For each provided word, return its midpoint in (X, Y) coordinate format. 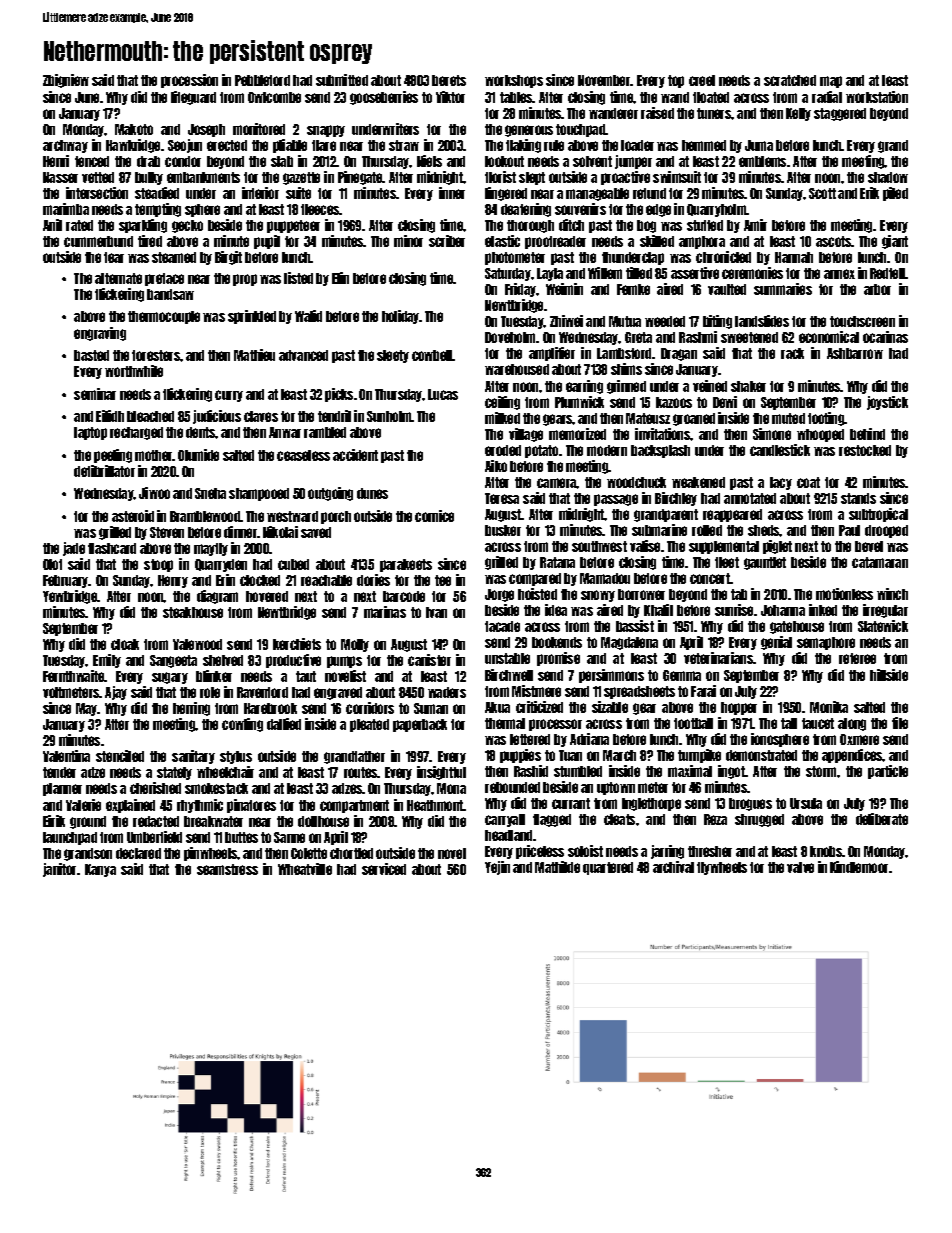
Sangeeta (173, 661)
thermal (505, 723)
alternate (118, 278)
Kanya (100, 870)
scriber (447, 241)
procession (189, 81)
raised (657, 113)
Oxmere (859, 739)
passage (616, 500)
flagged (552, 820)
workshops (514, 81)
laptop (90, 433)
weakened (698, 482)
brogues (750, 804)
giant (895, 242)
